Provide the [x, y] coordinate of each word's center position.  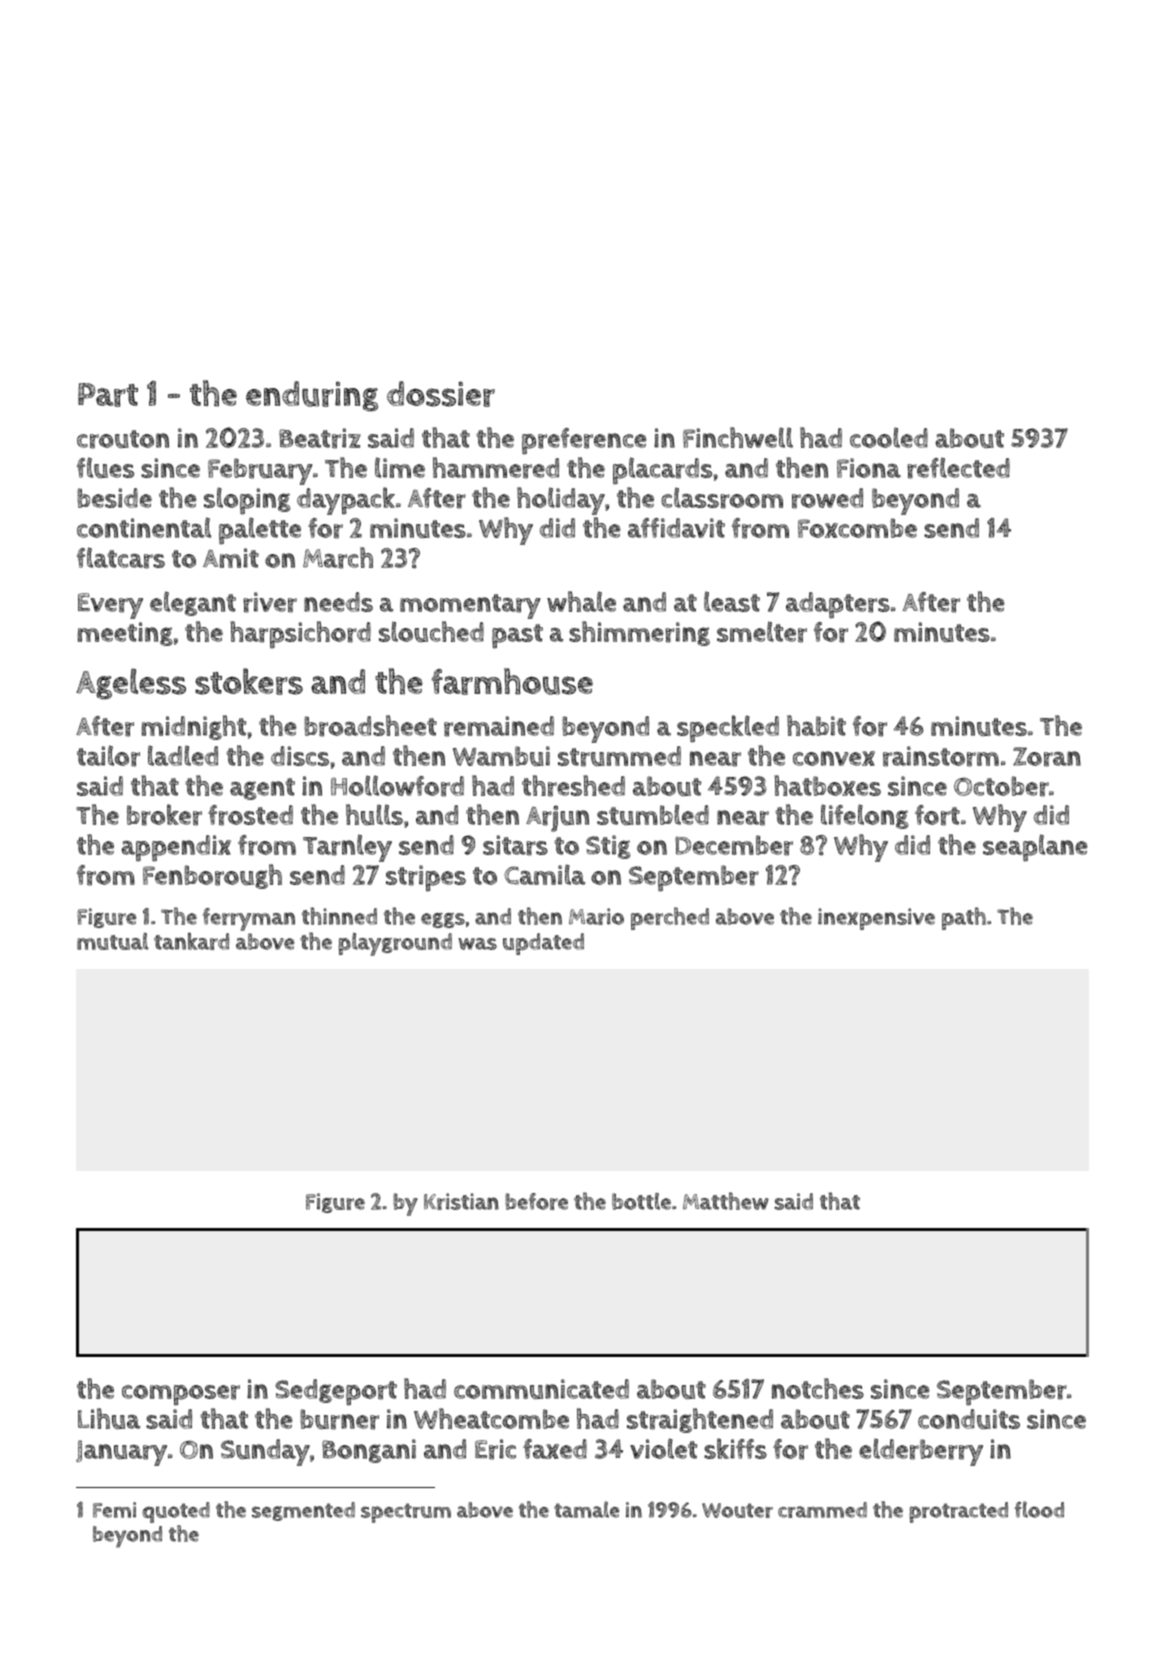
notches [818, 1388]
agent [262, 789]
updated [543, 944]
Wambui [501, 756]
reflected [958, 468]
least [732, 601]
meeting [125, 634]
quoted [176, 1512]
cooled [889, 437]
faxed [555, 1449]
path [964, 918]
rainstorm [941, 756]
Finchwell [738, 437]
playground [395, 944]
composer [181, 1395]
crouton [123, 439]
